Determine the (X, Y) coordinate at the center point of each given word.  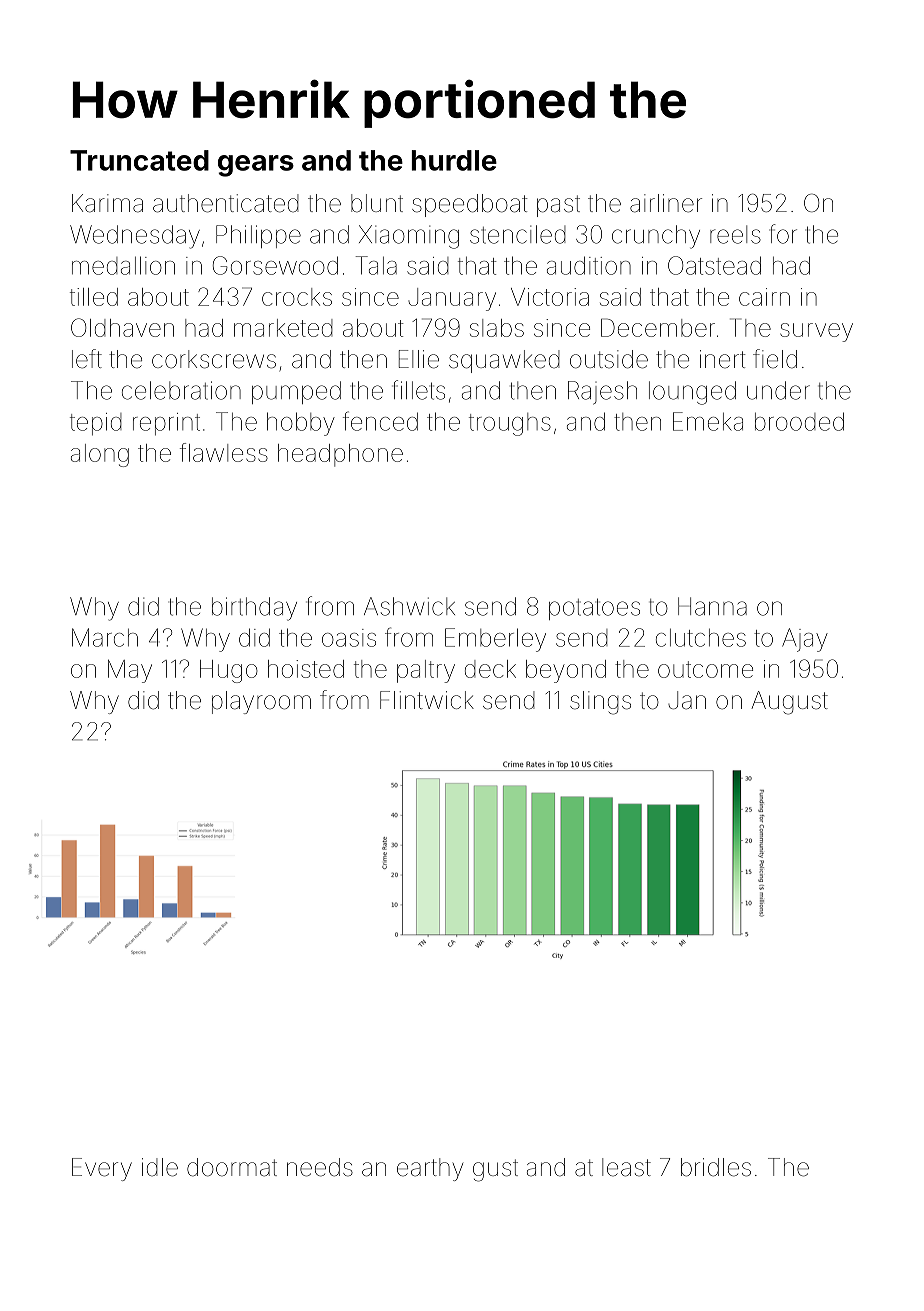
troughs (510, 424)
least (626, 1167)
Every (102, 1169)
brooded (799, 421)
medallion (123, 265)
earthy (430, 1169)
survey (816, 332)
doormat (232, 1167)
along (100, 455)
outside (609, 359)
